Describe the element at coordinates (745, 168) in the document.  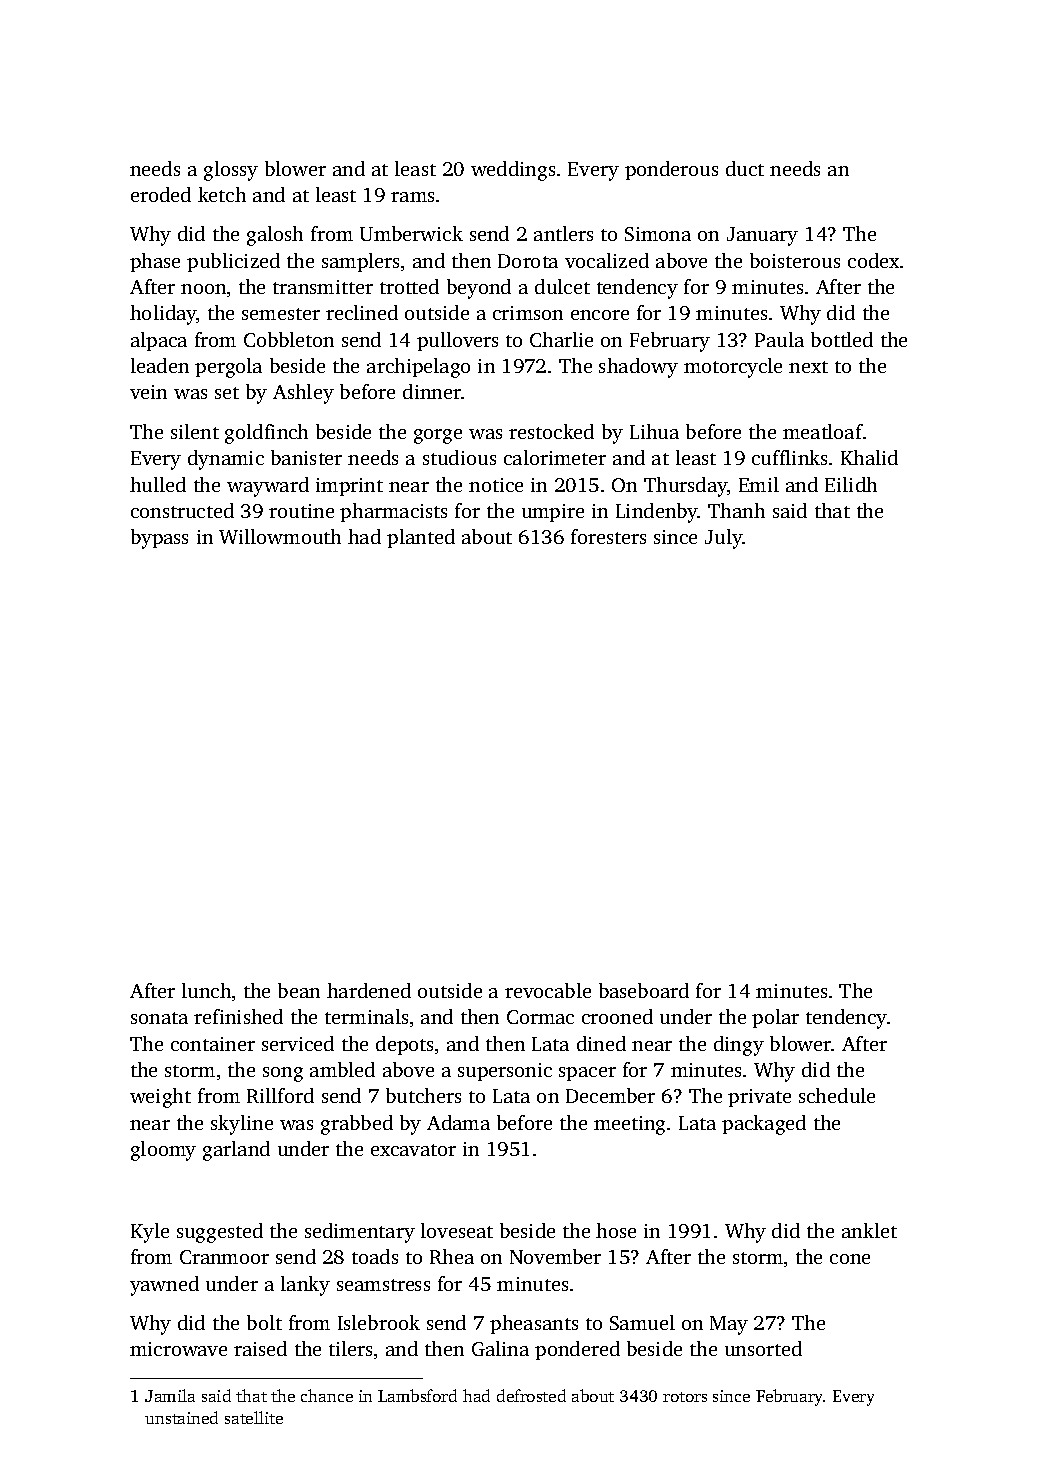
I see `duct` at that location.
